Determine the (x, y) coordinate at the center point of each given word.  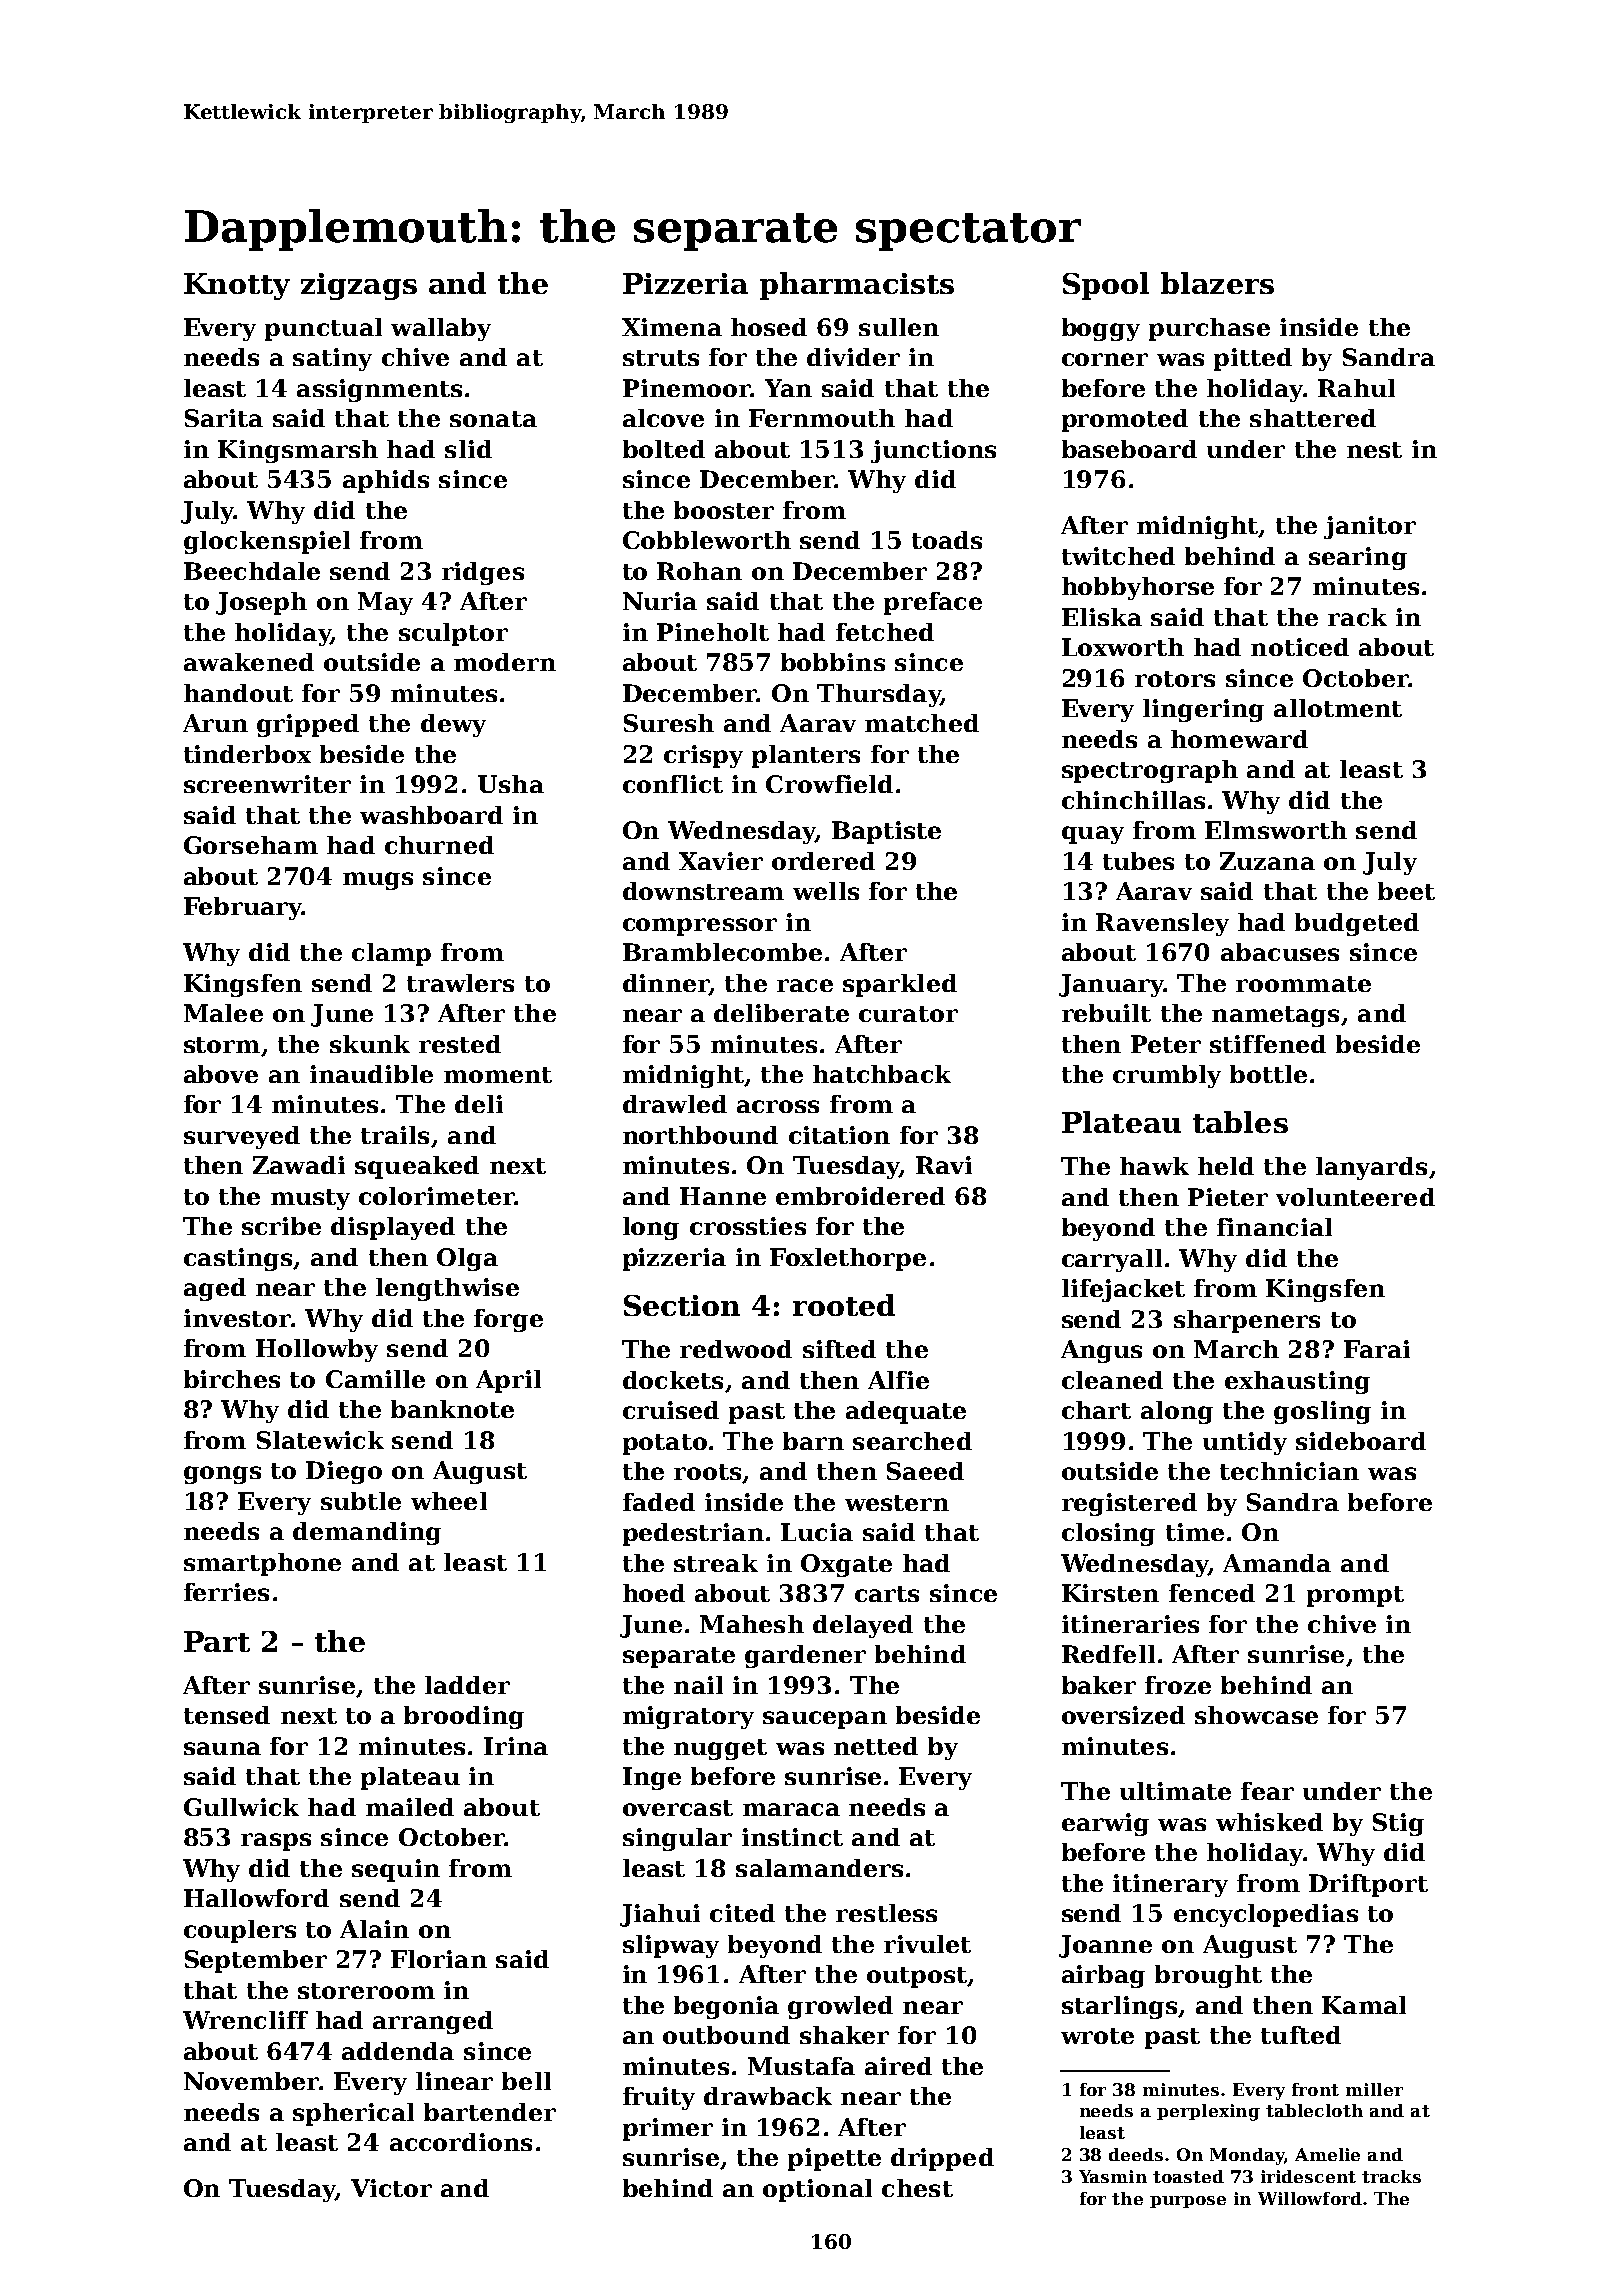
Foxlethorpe (848, 1259)
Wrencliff (245, 2020)
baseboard (1129, 449)
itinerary (1170, 1885)
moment (498, 1075)
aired (898, 2066)
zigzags (359, 286)
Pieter (1228, 1197)
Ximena (672, 327)
